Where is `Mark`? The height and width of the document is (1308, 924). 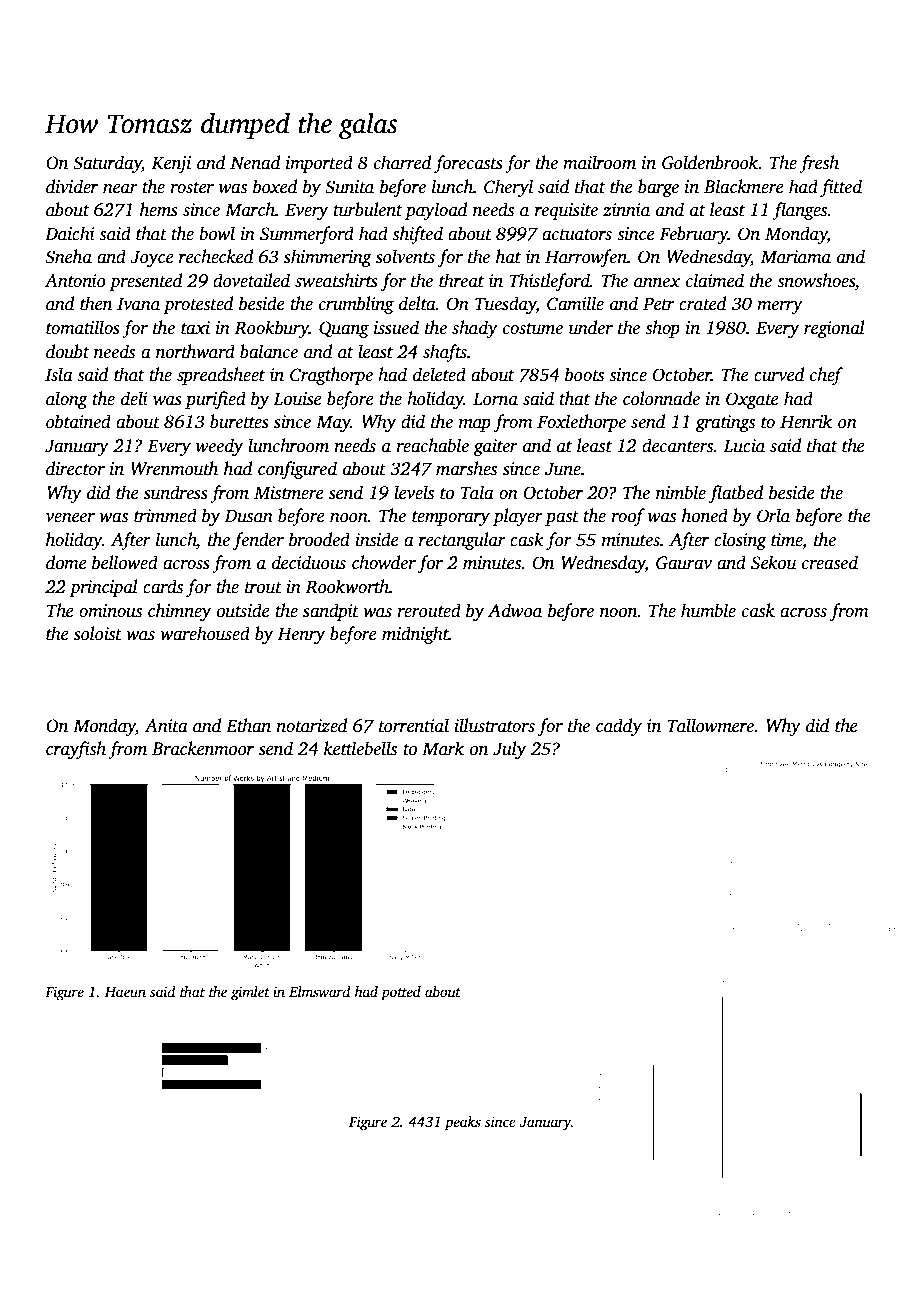
Mark is located at coordinates (443, 748).
